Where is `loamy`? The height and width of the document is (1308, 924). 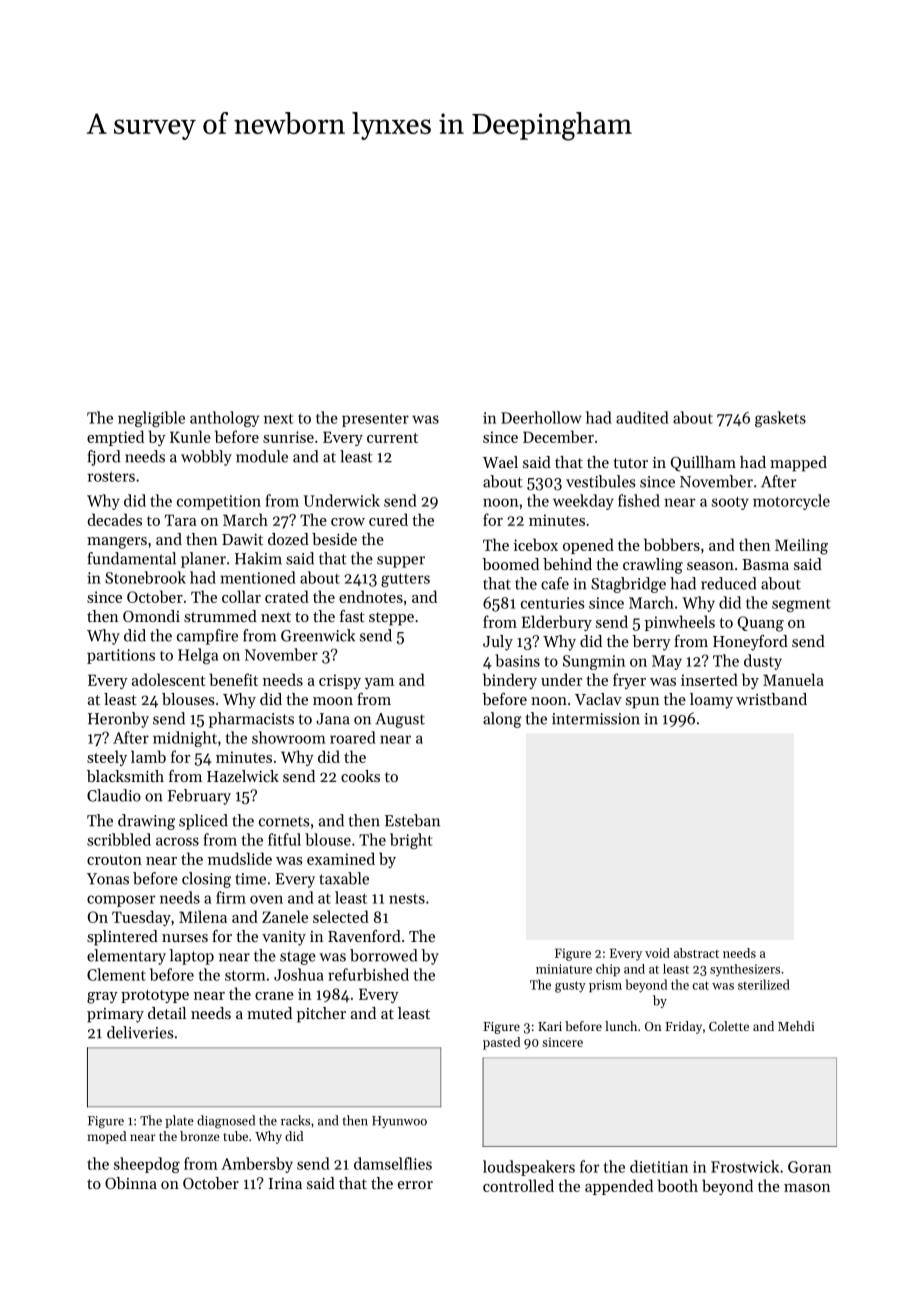 loamy is located at coordinates (711, 701).
